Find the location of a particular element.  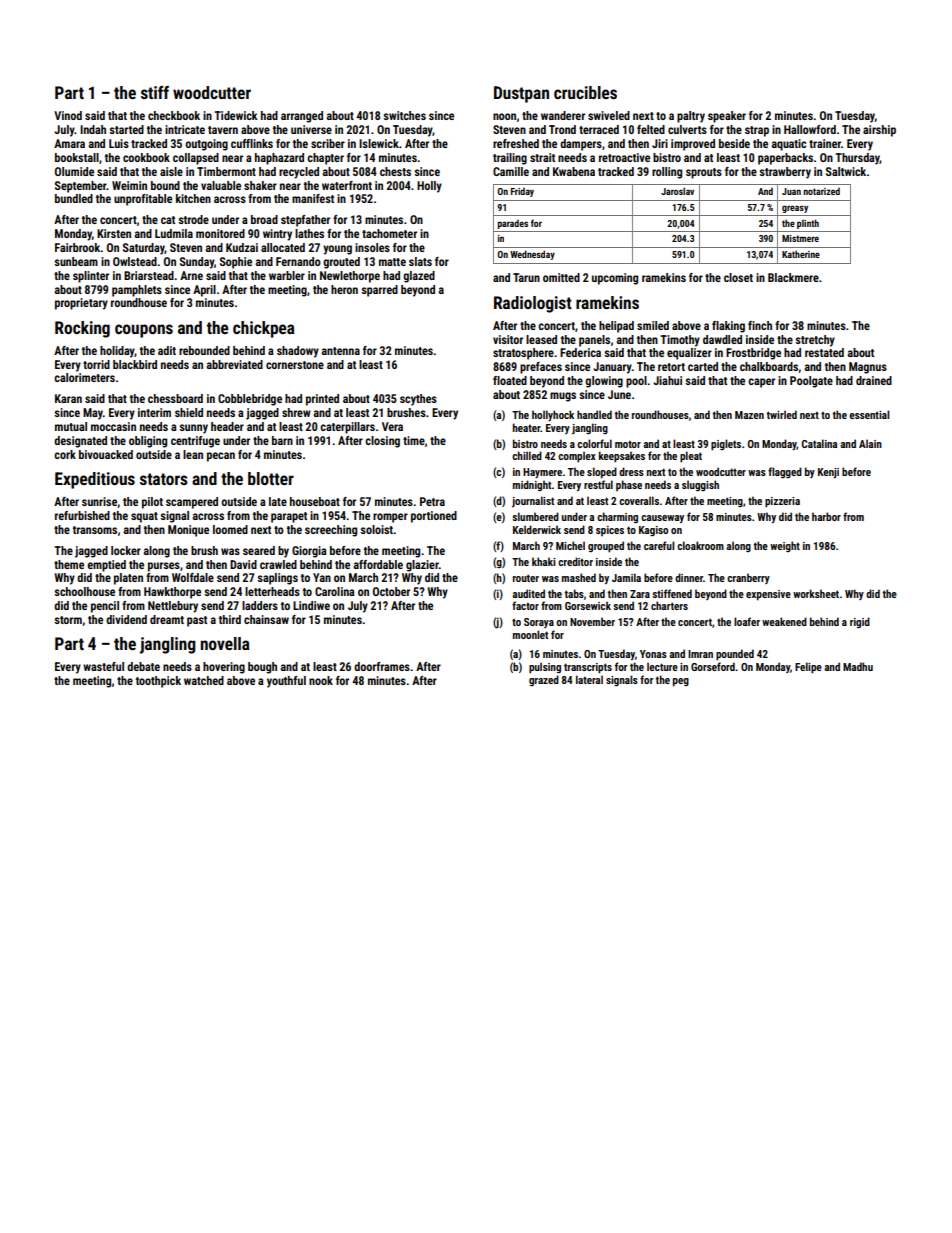

shield is located at coordinates (189, 412).
